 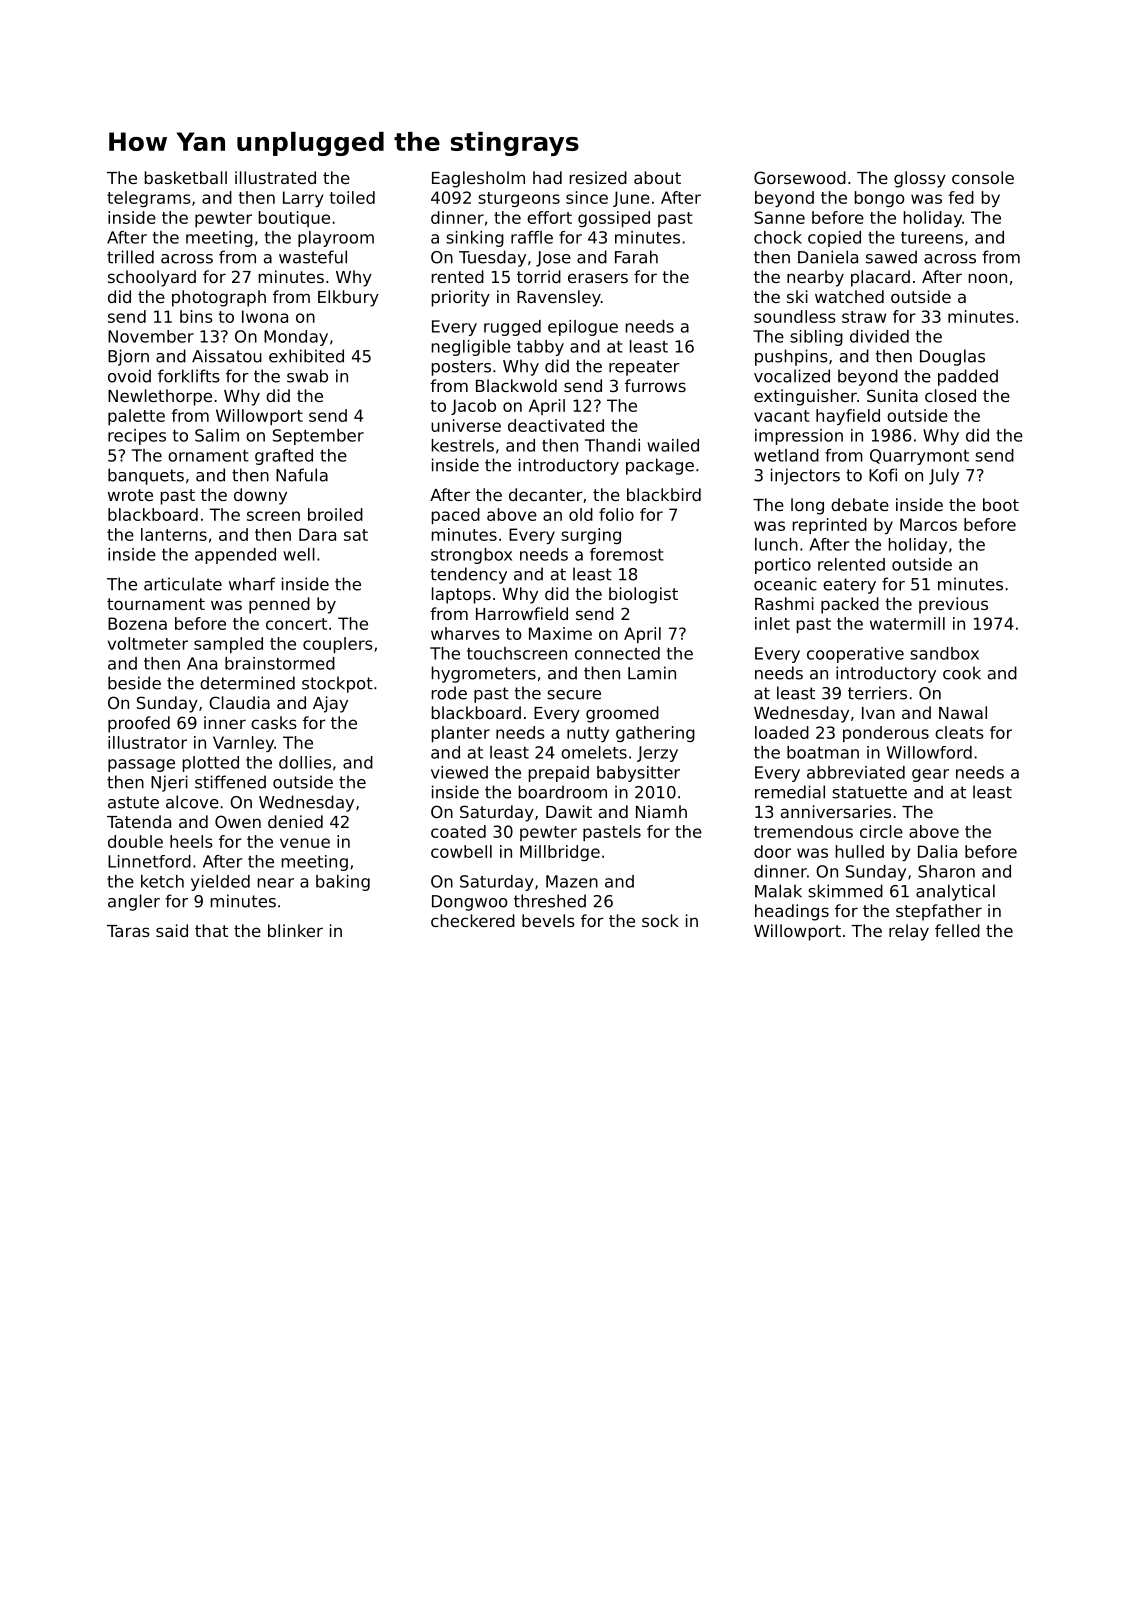 I want to click on yielded, so click(x=220, y=883).
